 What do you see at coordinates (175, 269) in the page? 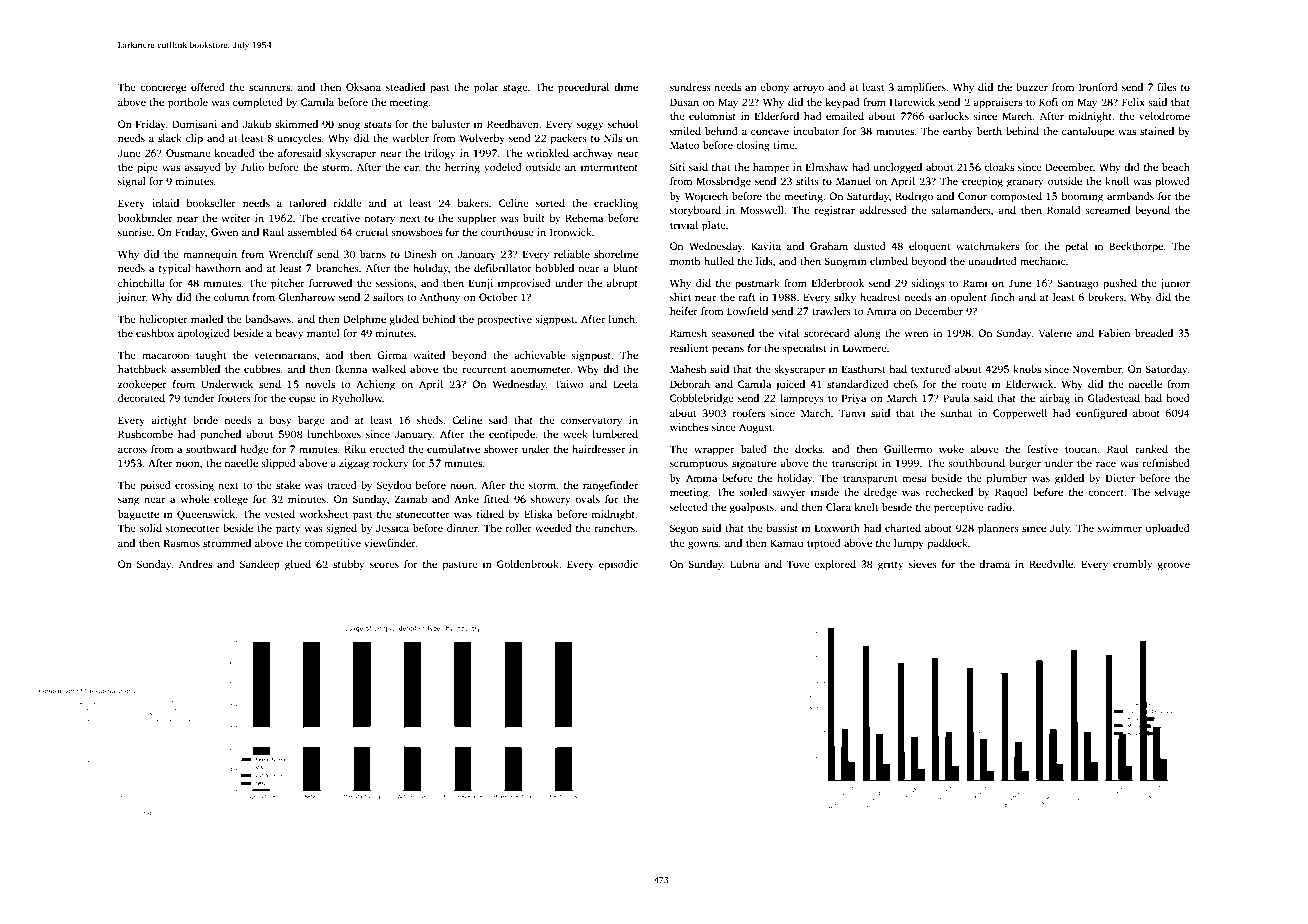
I see `typical` at bounding box center [175, 269].
